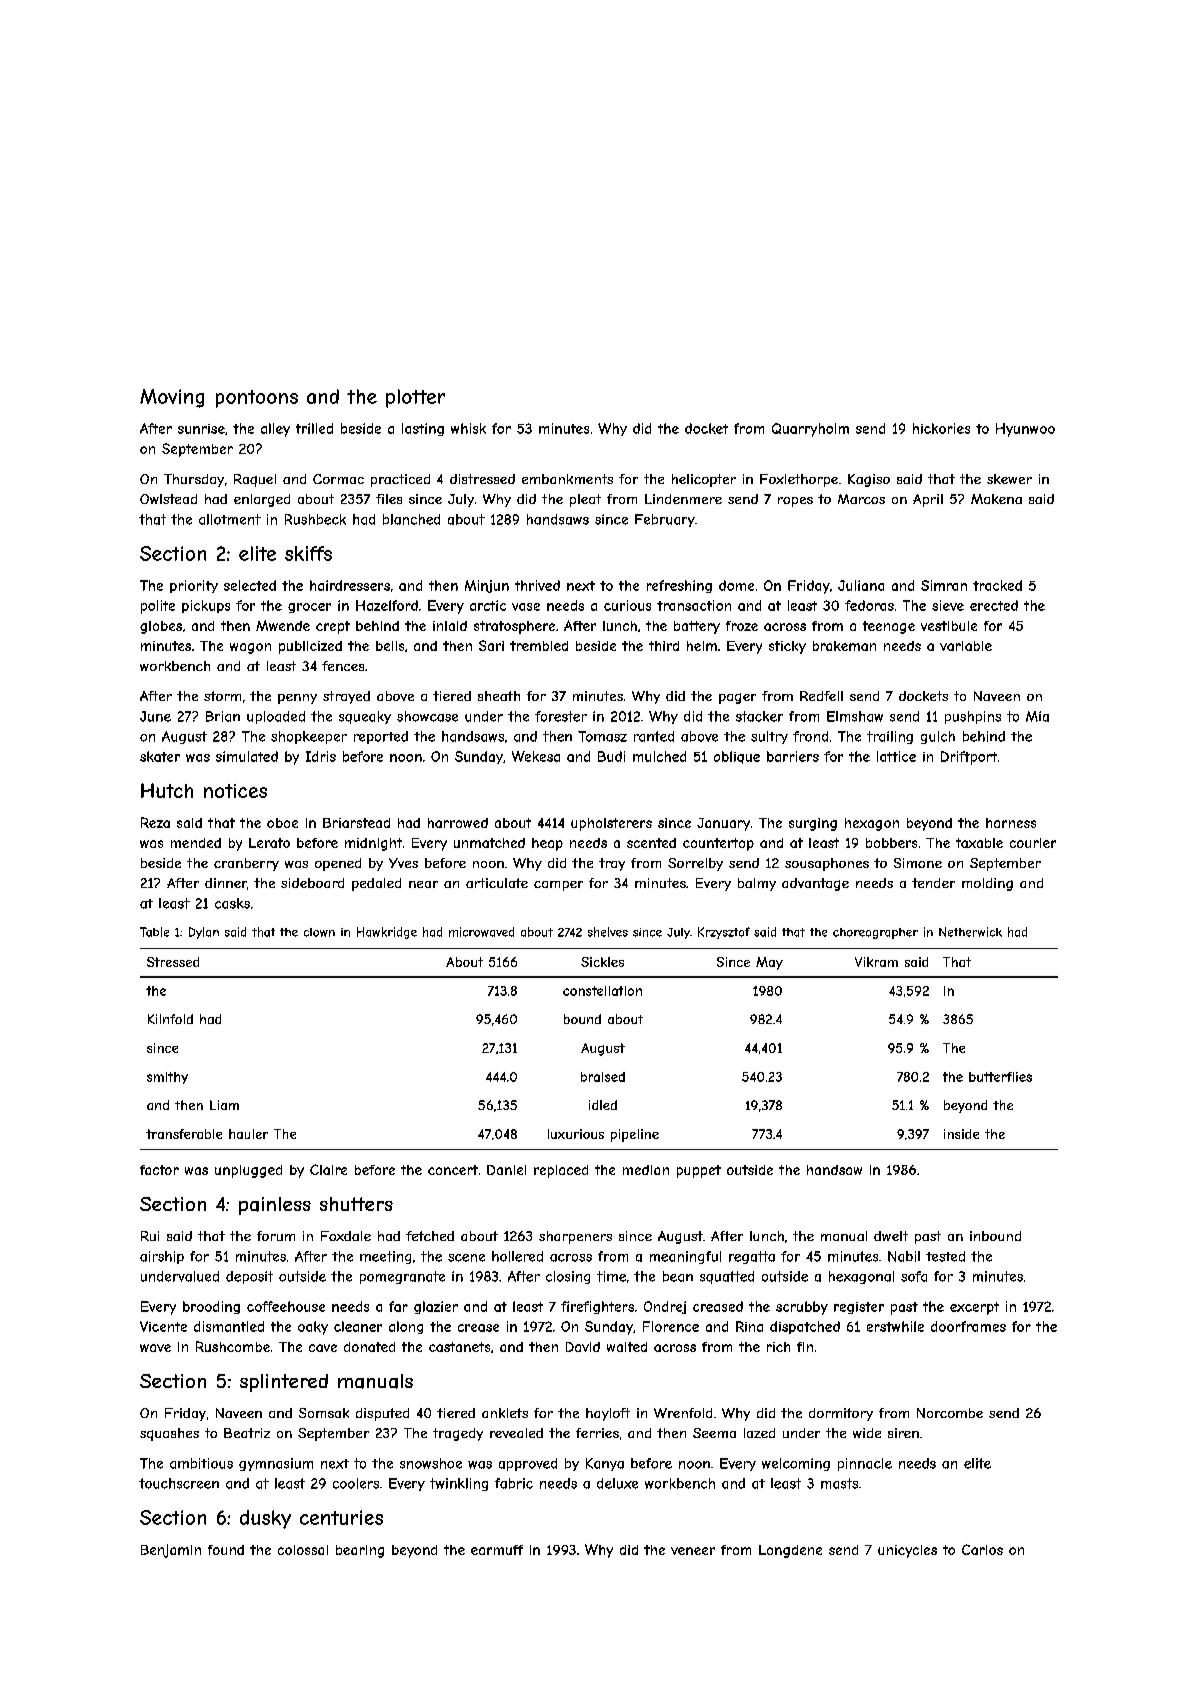  I want to click on hickories, so click(941, 428).
